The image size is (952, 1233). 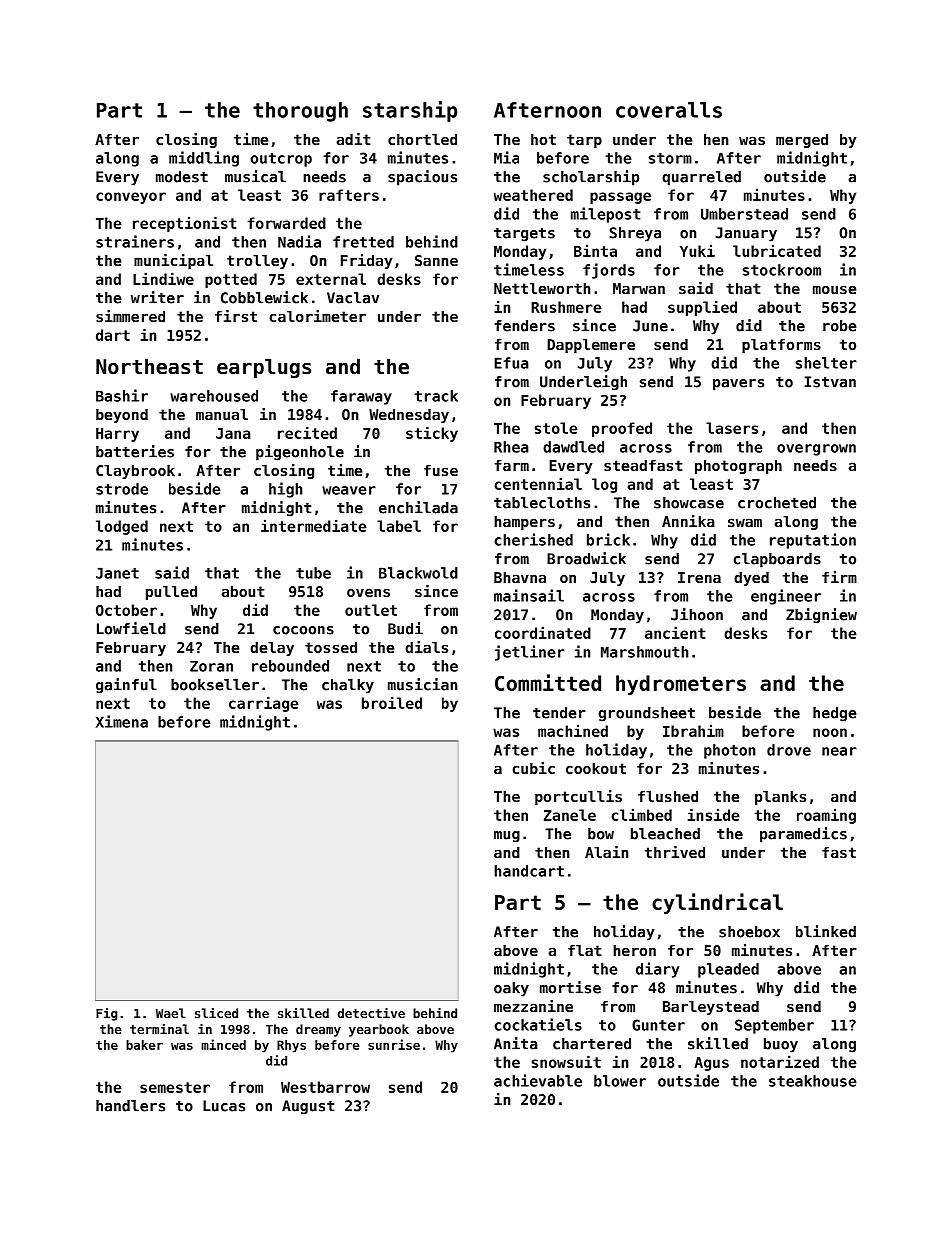 What do you see at coordinates (595, 250) in the document?
I see `Binta` at bounding box center [595, 250].
